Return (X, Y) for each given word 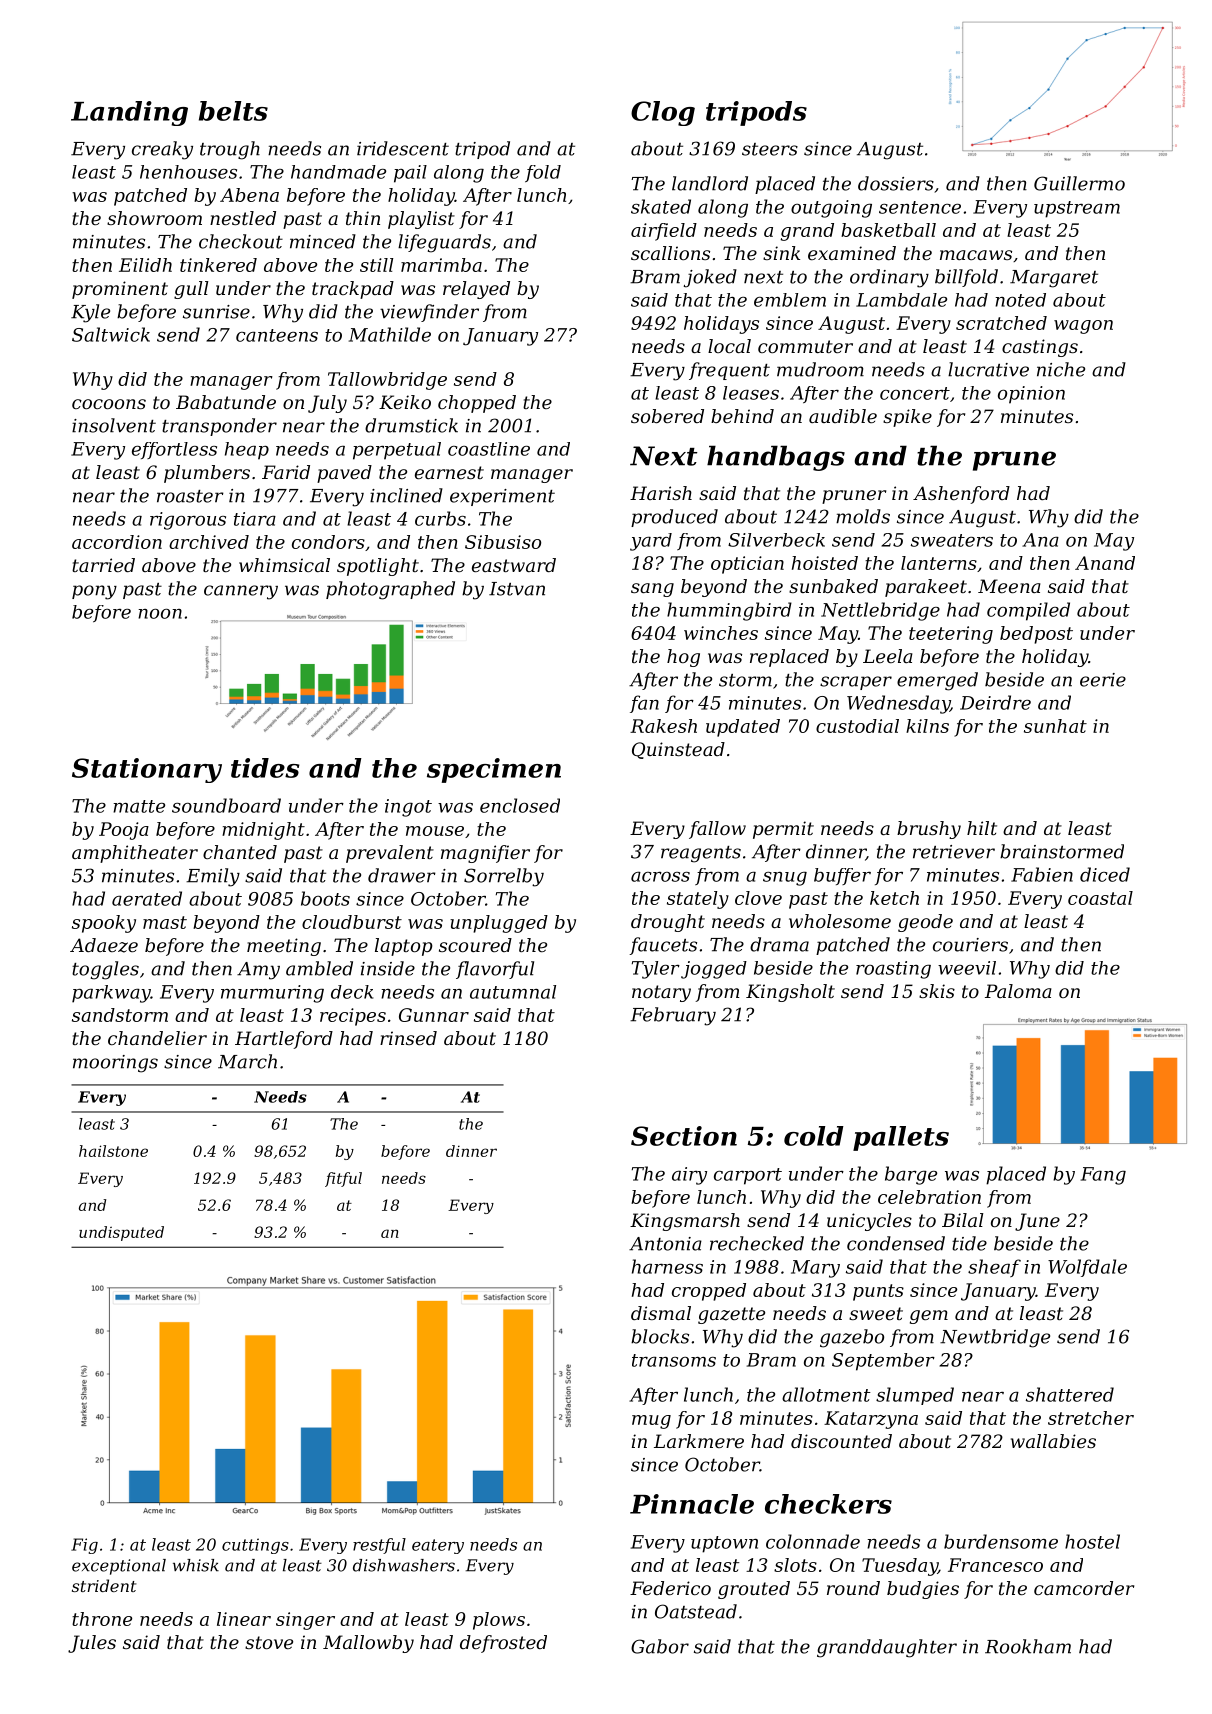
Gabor (660, 1646)
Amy (258, 971)
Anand (1105, 563)
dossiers (896, 183)
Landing (129, 113)
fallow (717, 830)
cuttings (255, 1546)
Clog (663, 113)
